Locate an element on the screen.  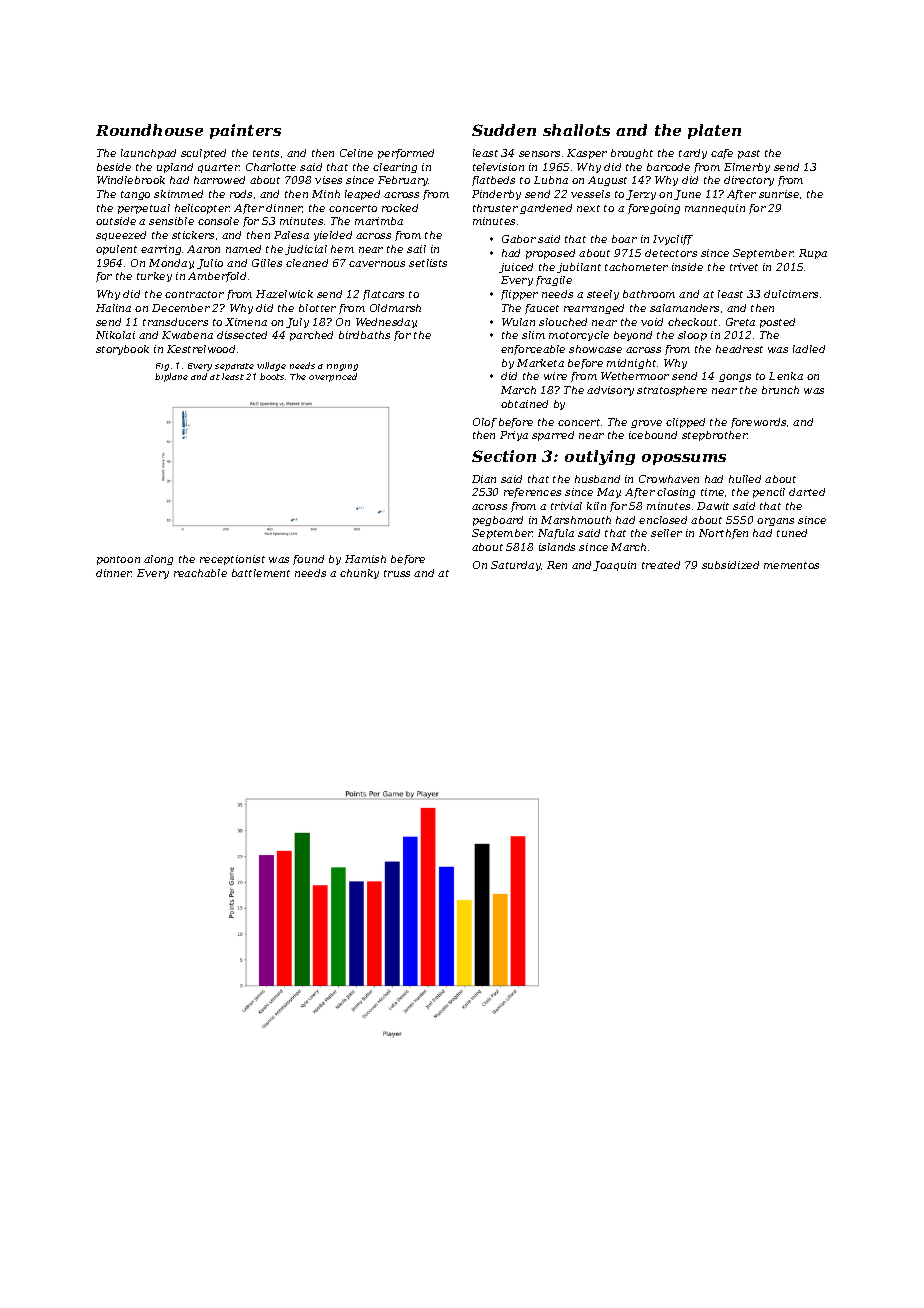
barcode is located at coordinates (668, 167).
